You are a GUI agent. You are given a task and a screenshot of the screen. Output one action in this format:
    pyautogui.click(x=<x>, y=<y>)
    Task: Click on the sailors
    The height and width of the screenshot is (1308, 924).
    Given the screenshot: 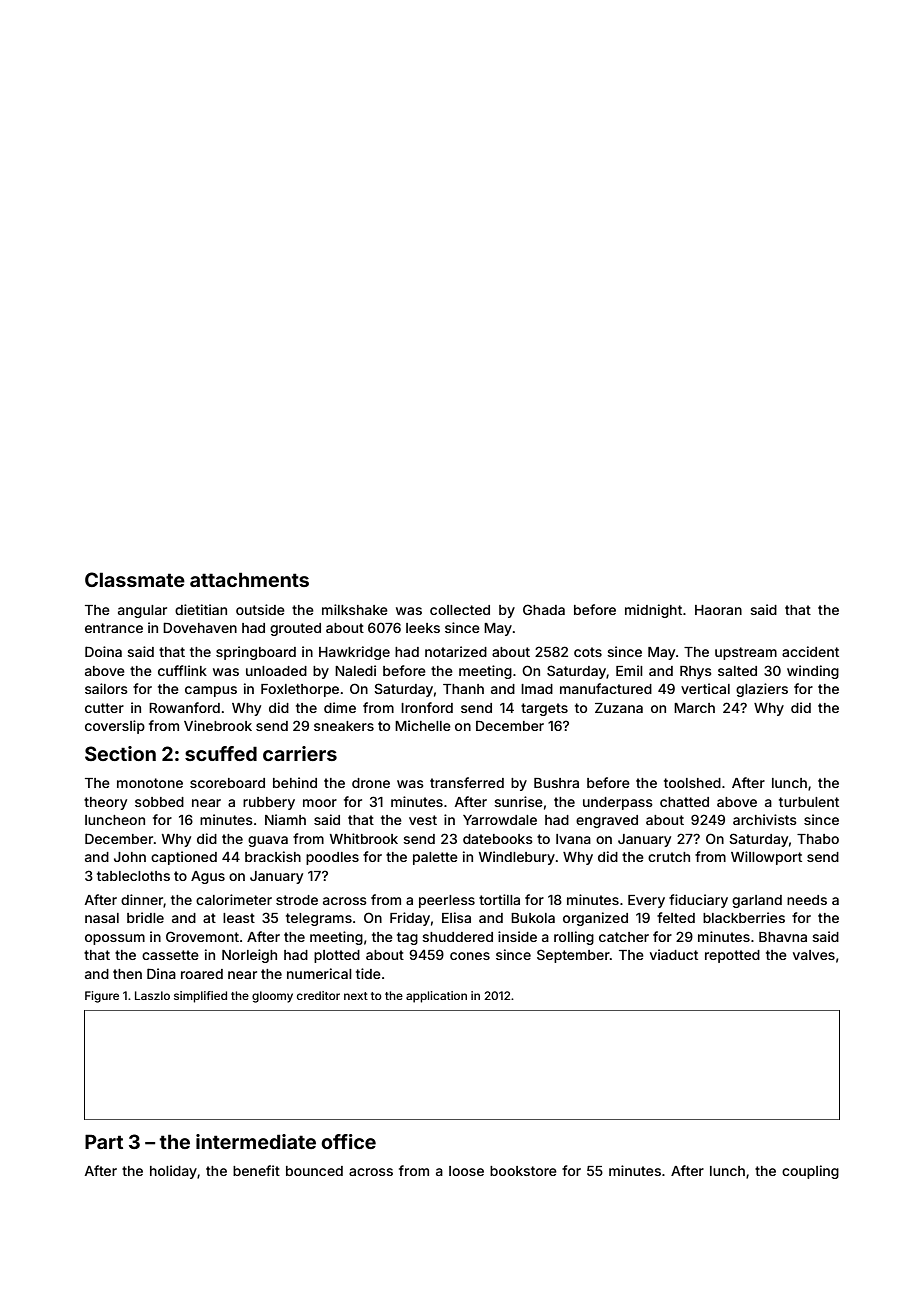 What is the action you would take?
    pyautogui.click(x=106, y=688)
